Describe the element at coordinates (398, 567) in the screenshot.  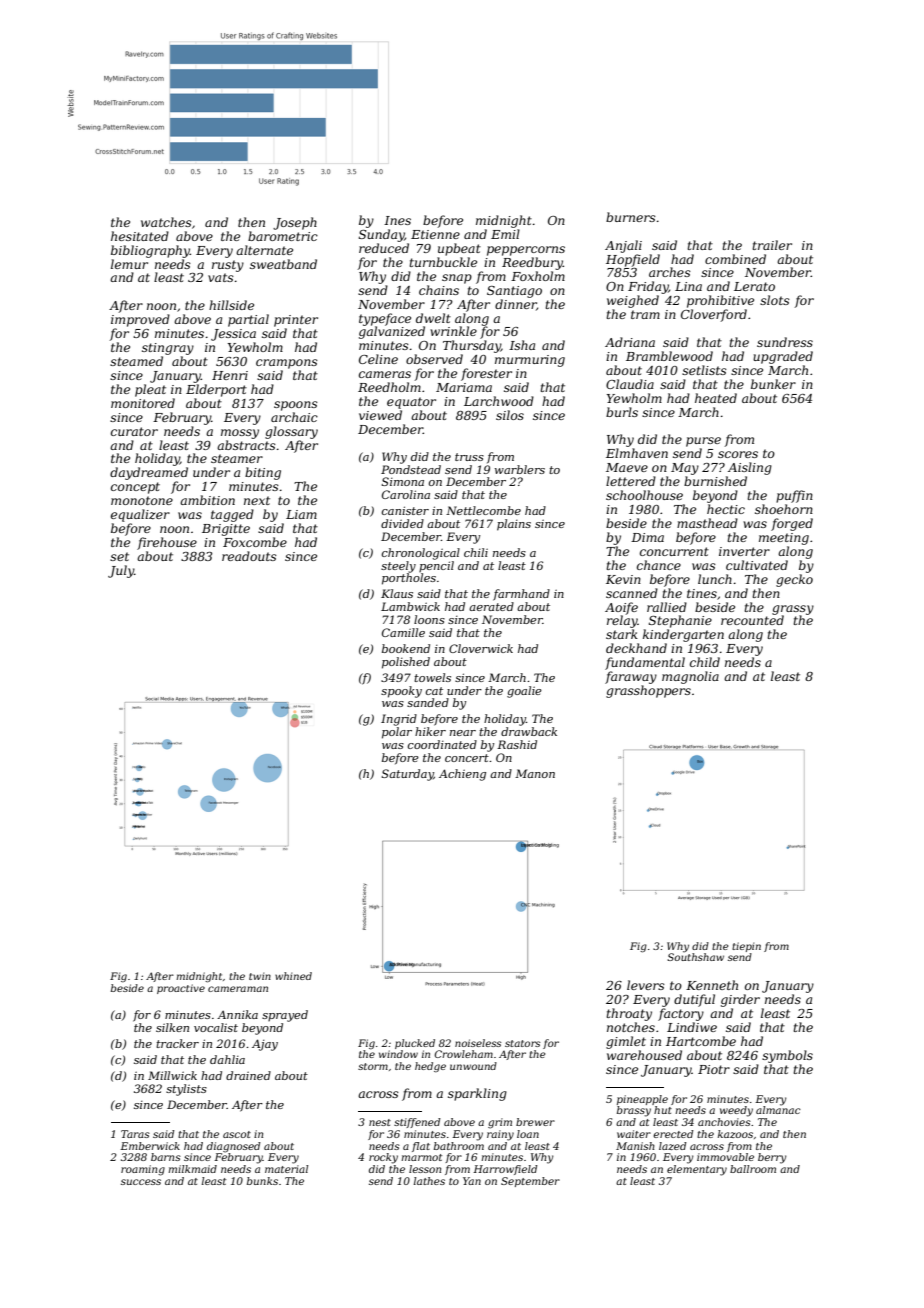
I see `steely` at that location.
